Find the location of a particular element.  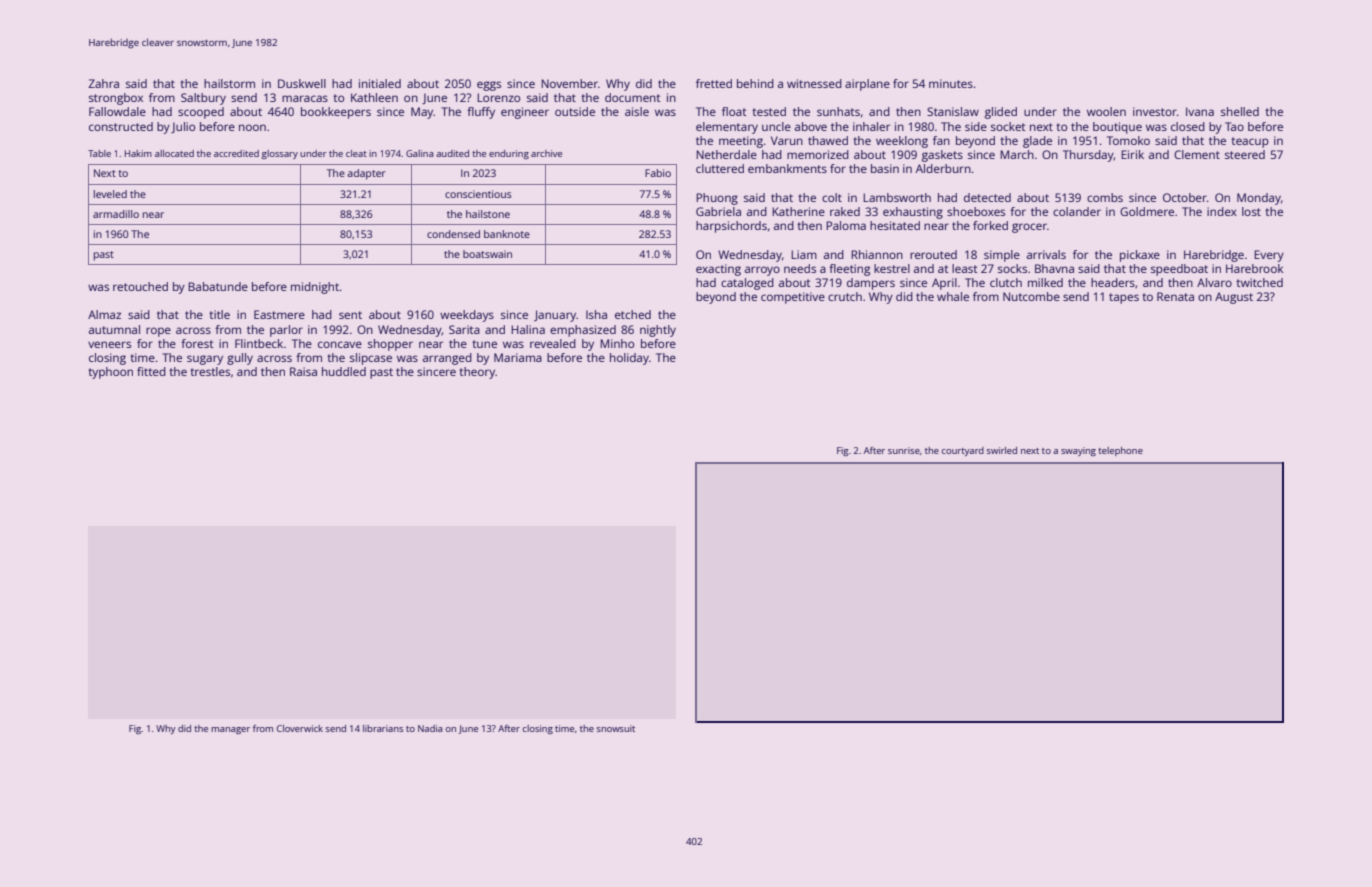

socks is located at coordinates (1012, 268).
